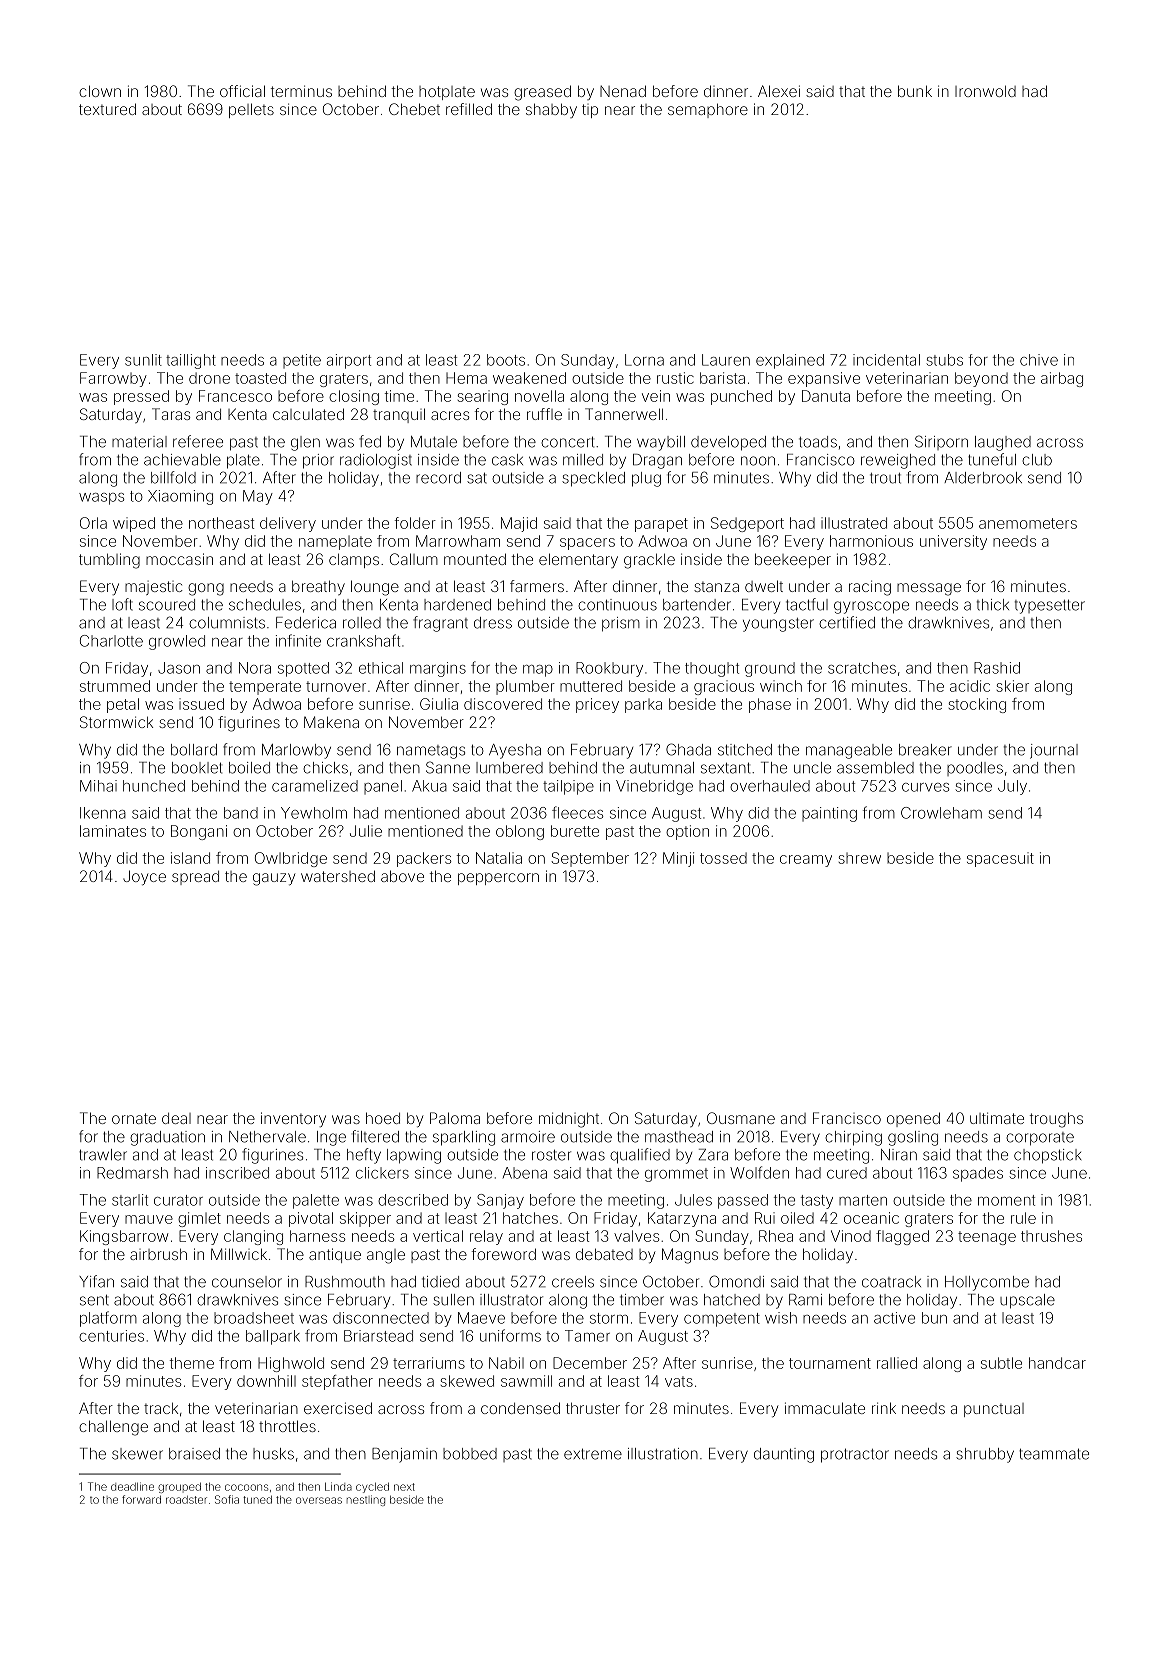  Describe the element at coordinates (287, 1426) in the screenshot. I see `throttles` at that location.
